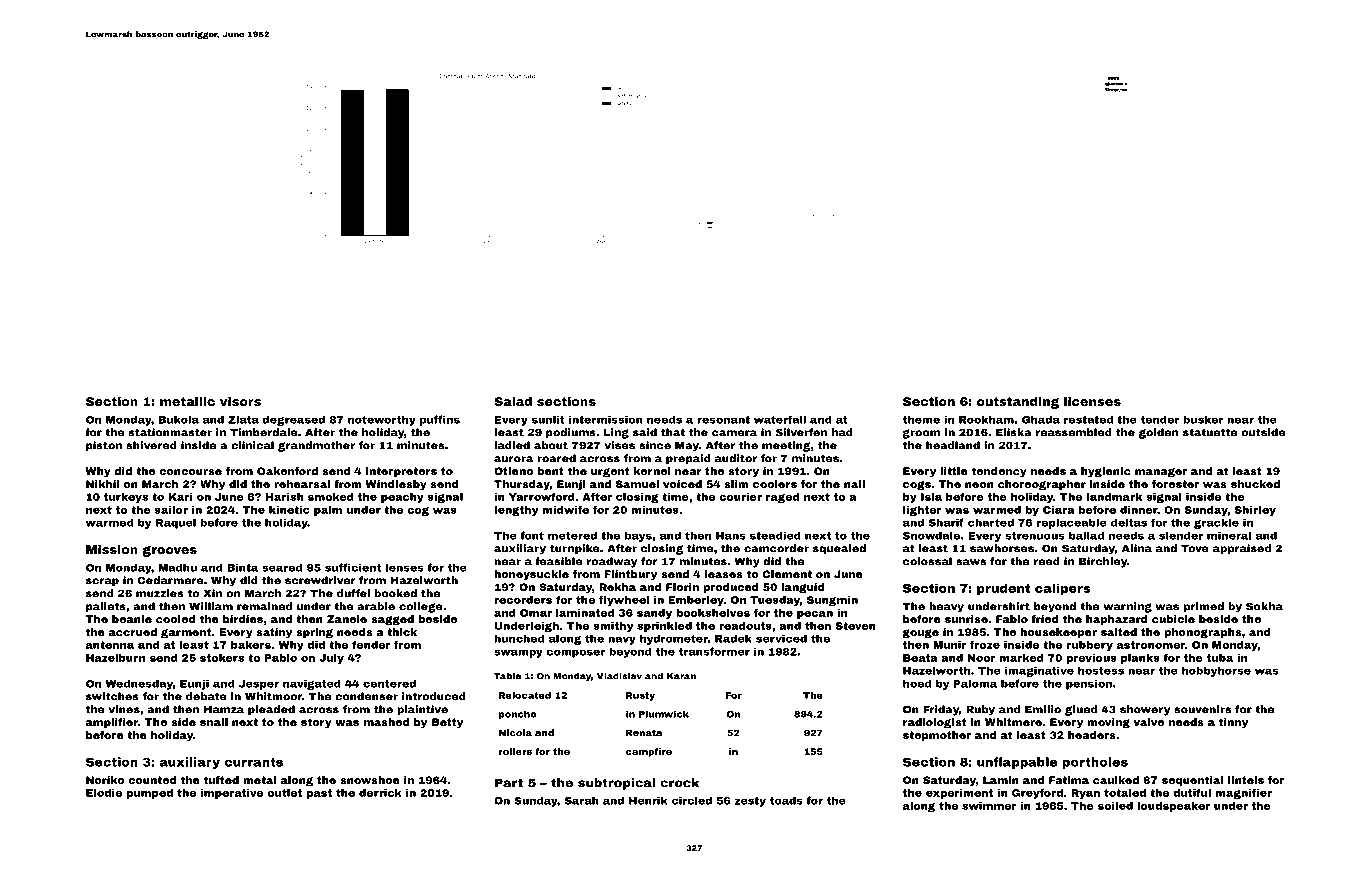  Describe the element at coordinates (319, 794) in the screenshot. I see `past` at that location.
